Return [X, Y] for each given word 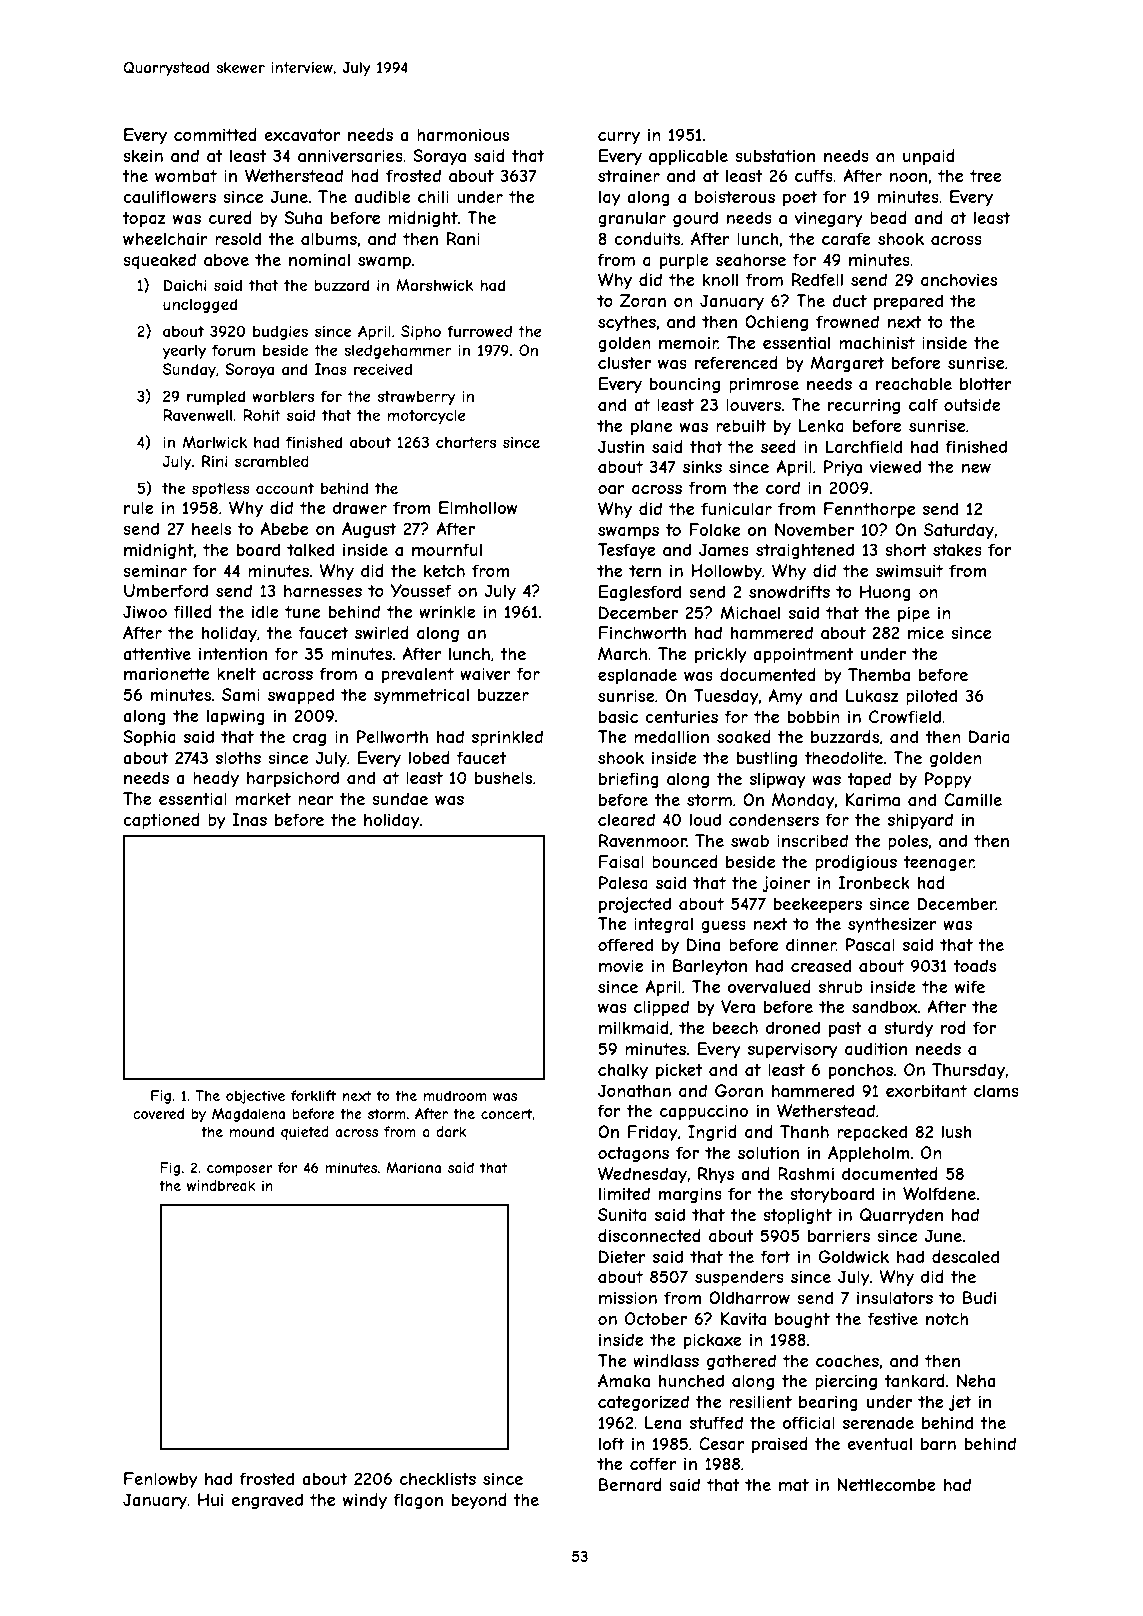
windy [365, 1501]
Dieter [622, 1256]
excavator [302, 135]
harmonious [463, 134]
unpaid [929, 157]
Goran [739, 1090]
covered [158, 1113]
